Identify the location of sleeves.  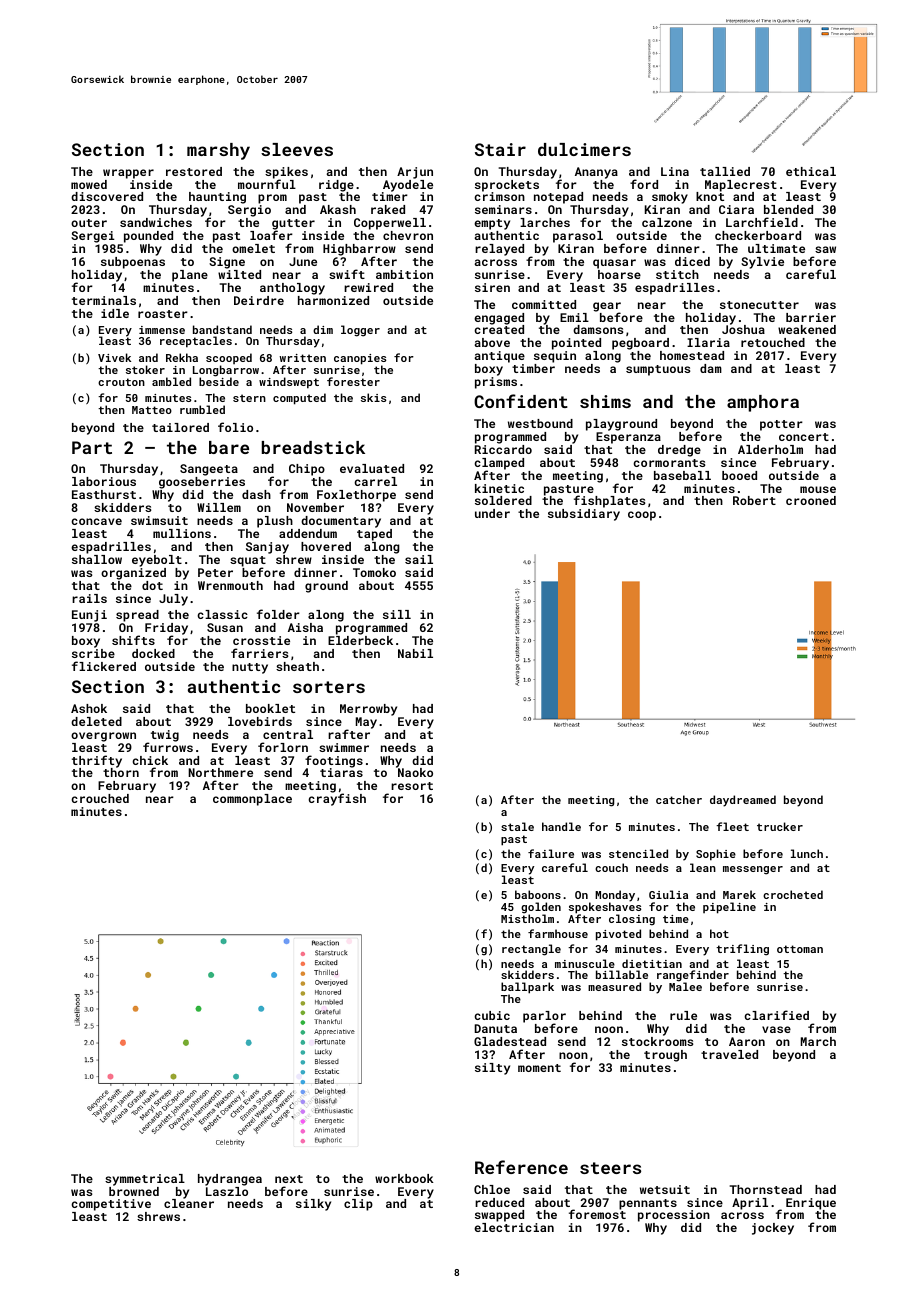
(297, 149).
